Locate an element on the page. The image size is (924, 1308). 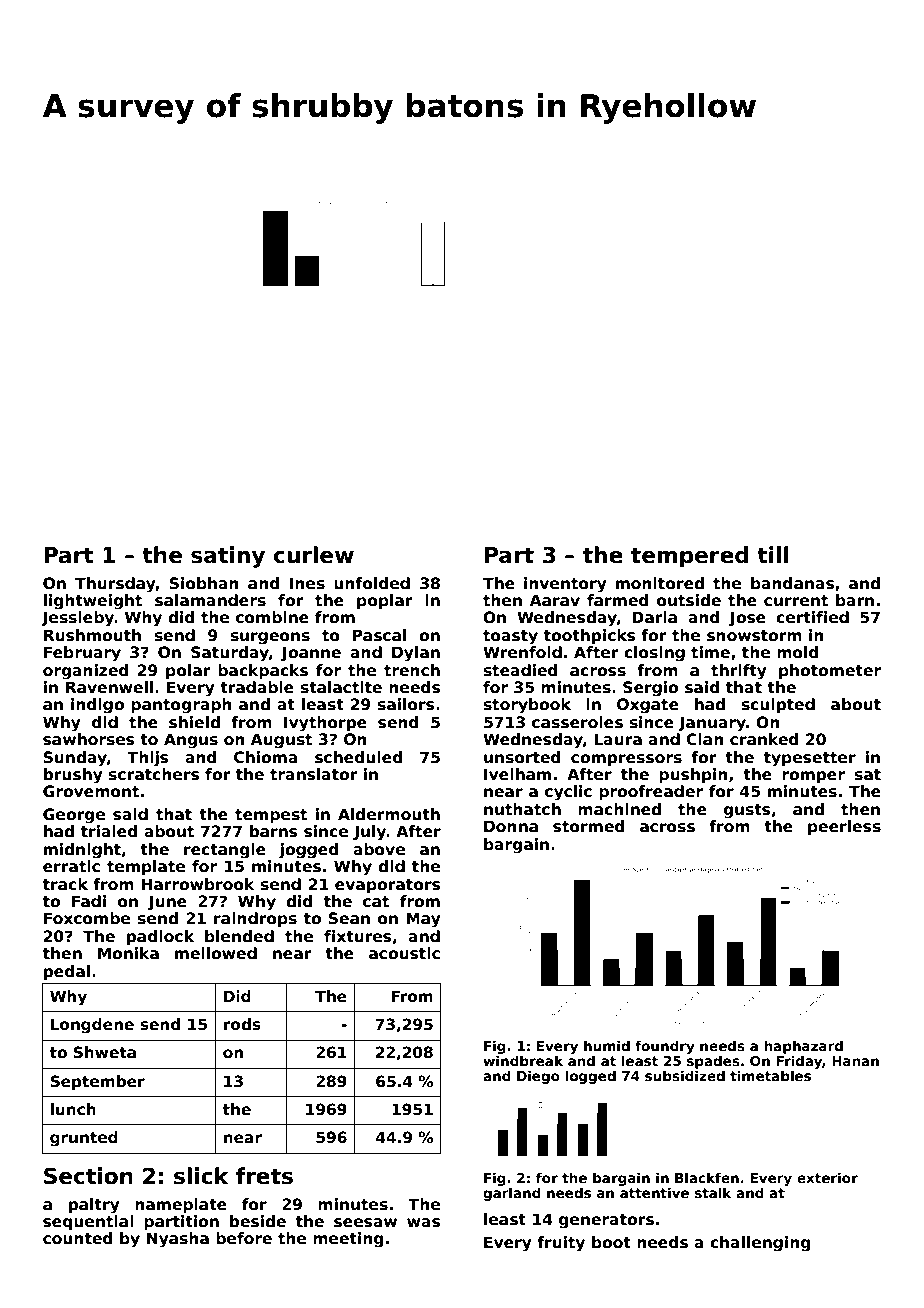
counted is located at coordinates (77, 1238).
